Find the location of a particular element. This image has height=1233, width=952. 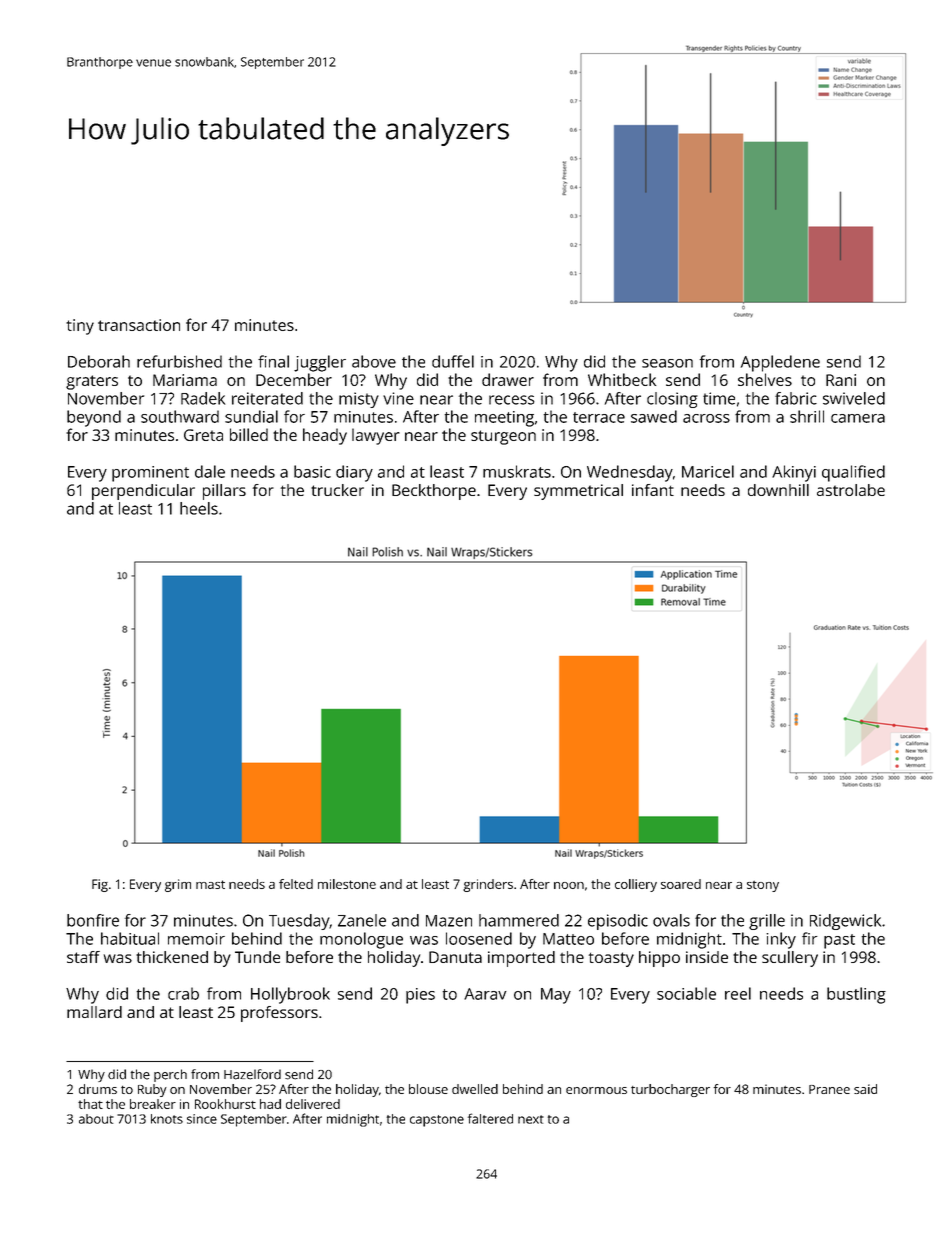

Aarav is located at coordinates (485, 994).
